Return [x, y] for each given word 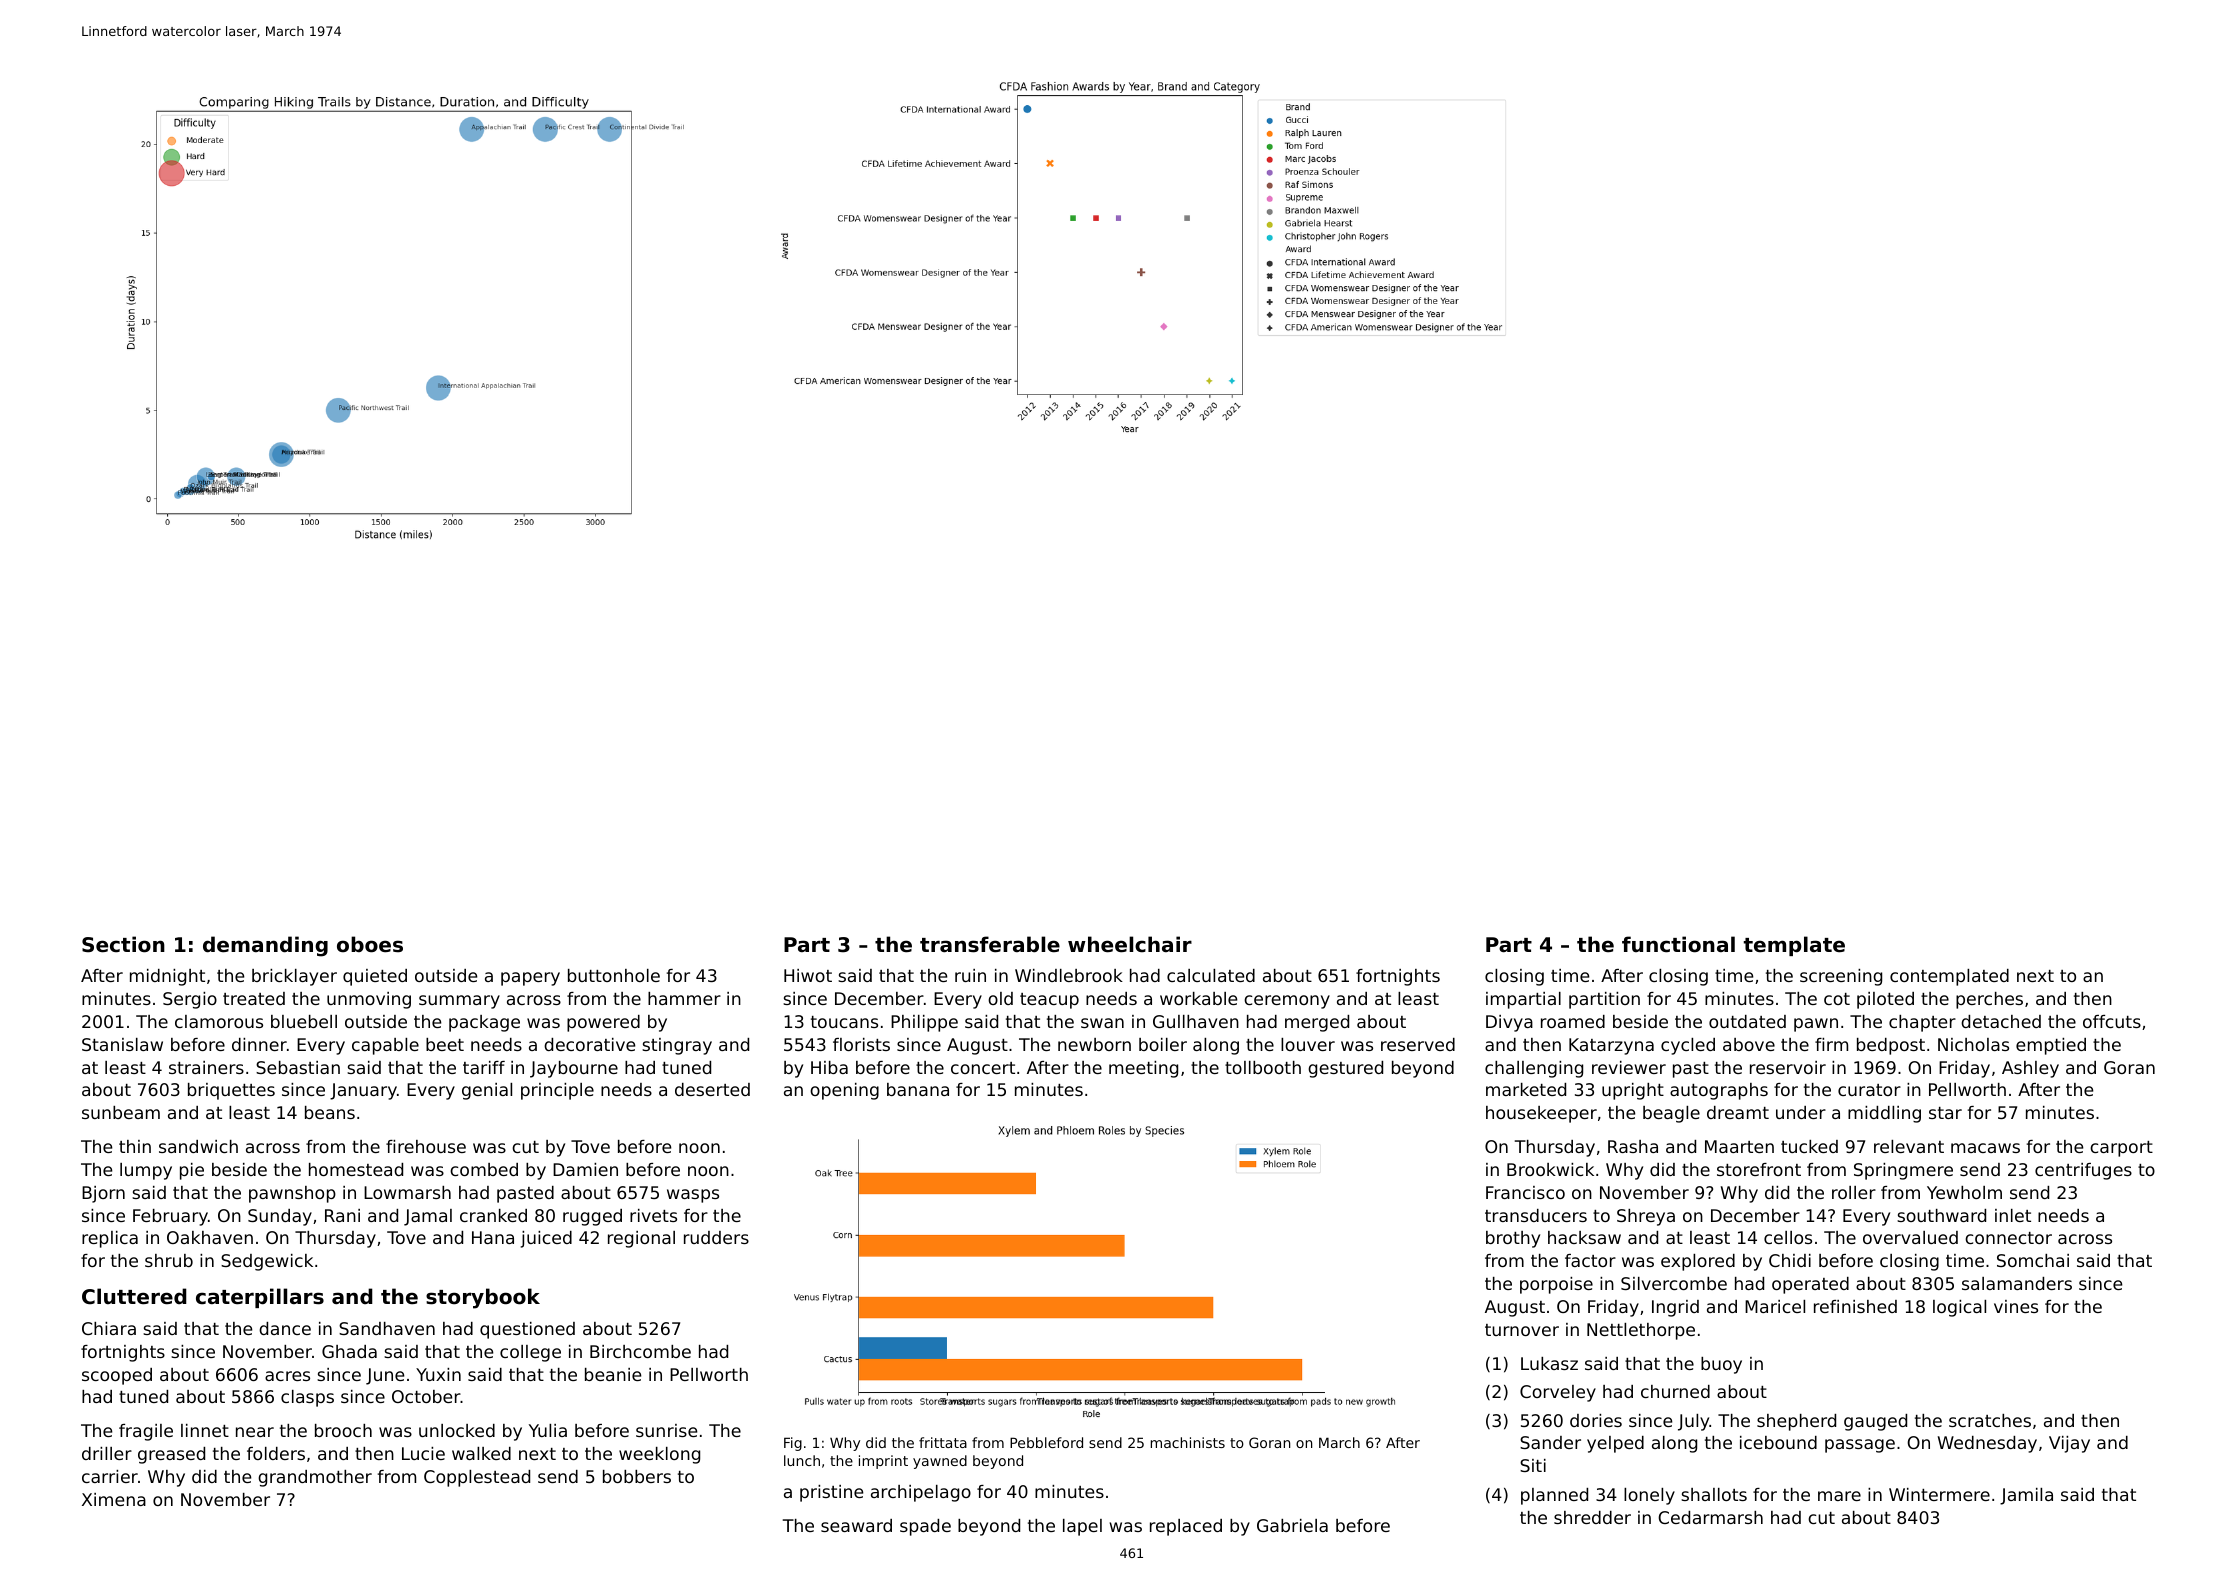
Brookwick [1550, 1169]
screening [1841, 977]
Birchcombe [640, 1351]
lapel [1082, 1527]
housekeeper [1541, 1114]
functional [1678, 944]
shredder [1592, 1517]
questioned [527, 1330]
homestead [356, 1169]
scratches [1990, 1420]
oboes [370, 944]
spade [925, 1527]
